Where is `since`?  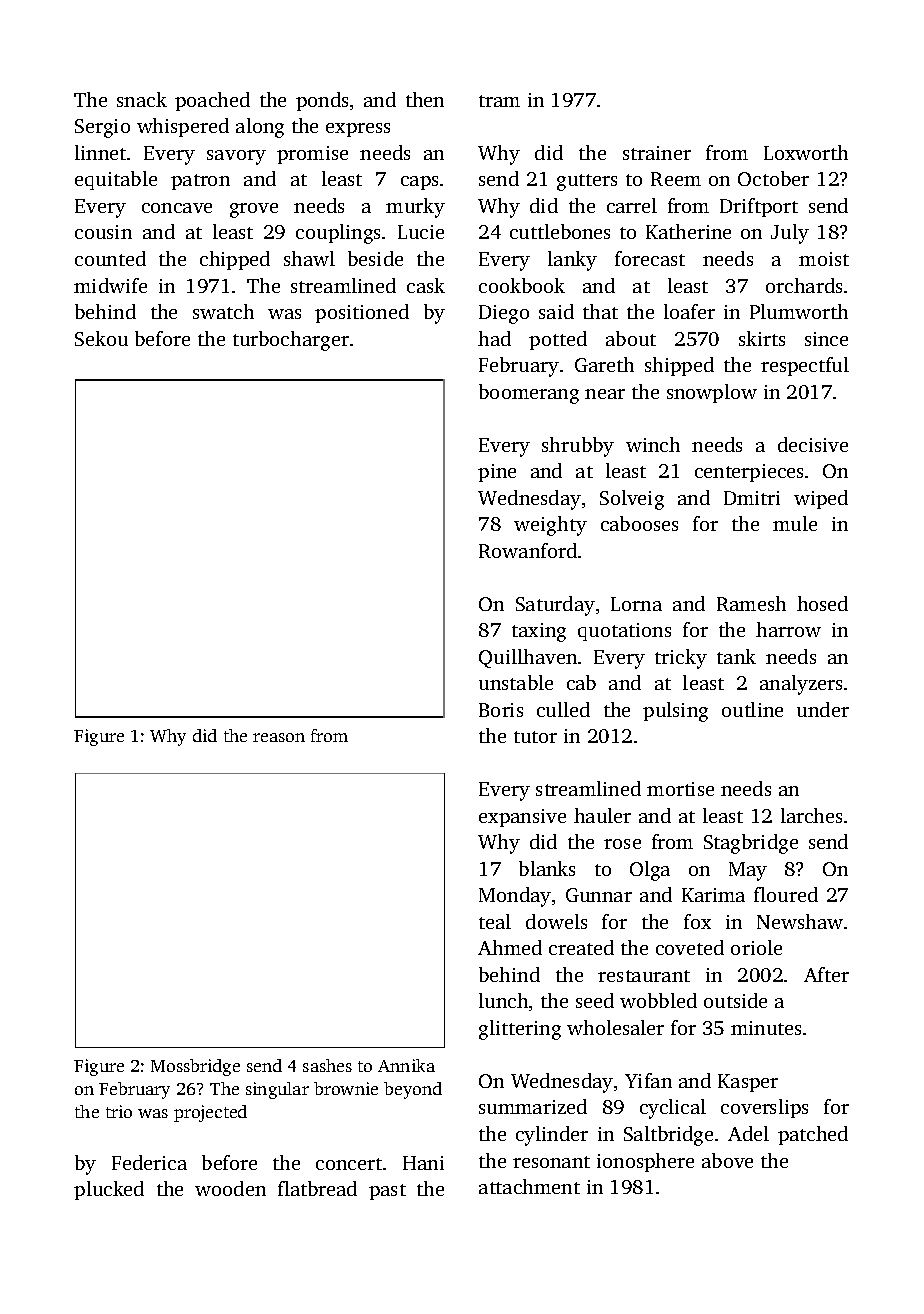
since is located at coordinates (826, 339).
